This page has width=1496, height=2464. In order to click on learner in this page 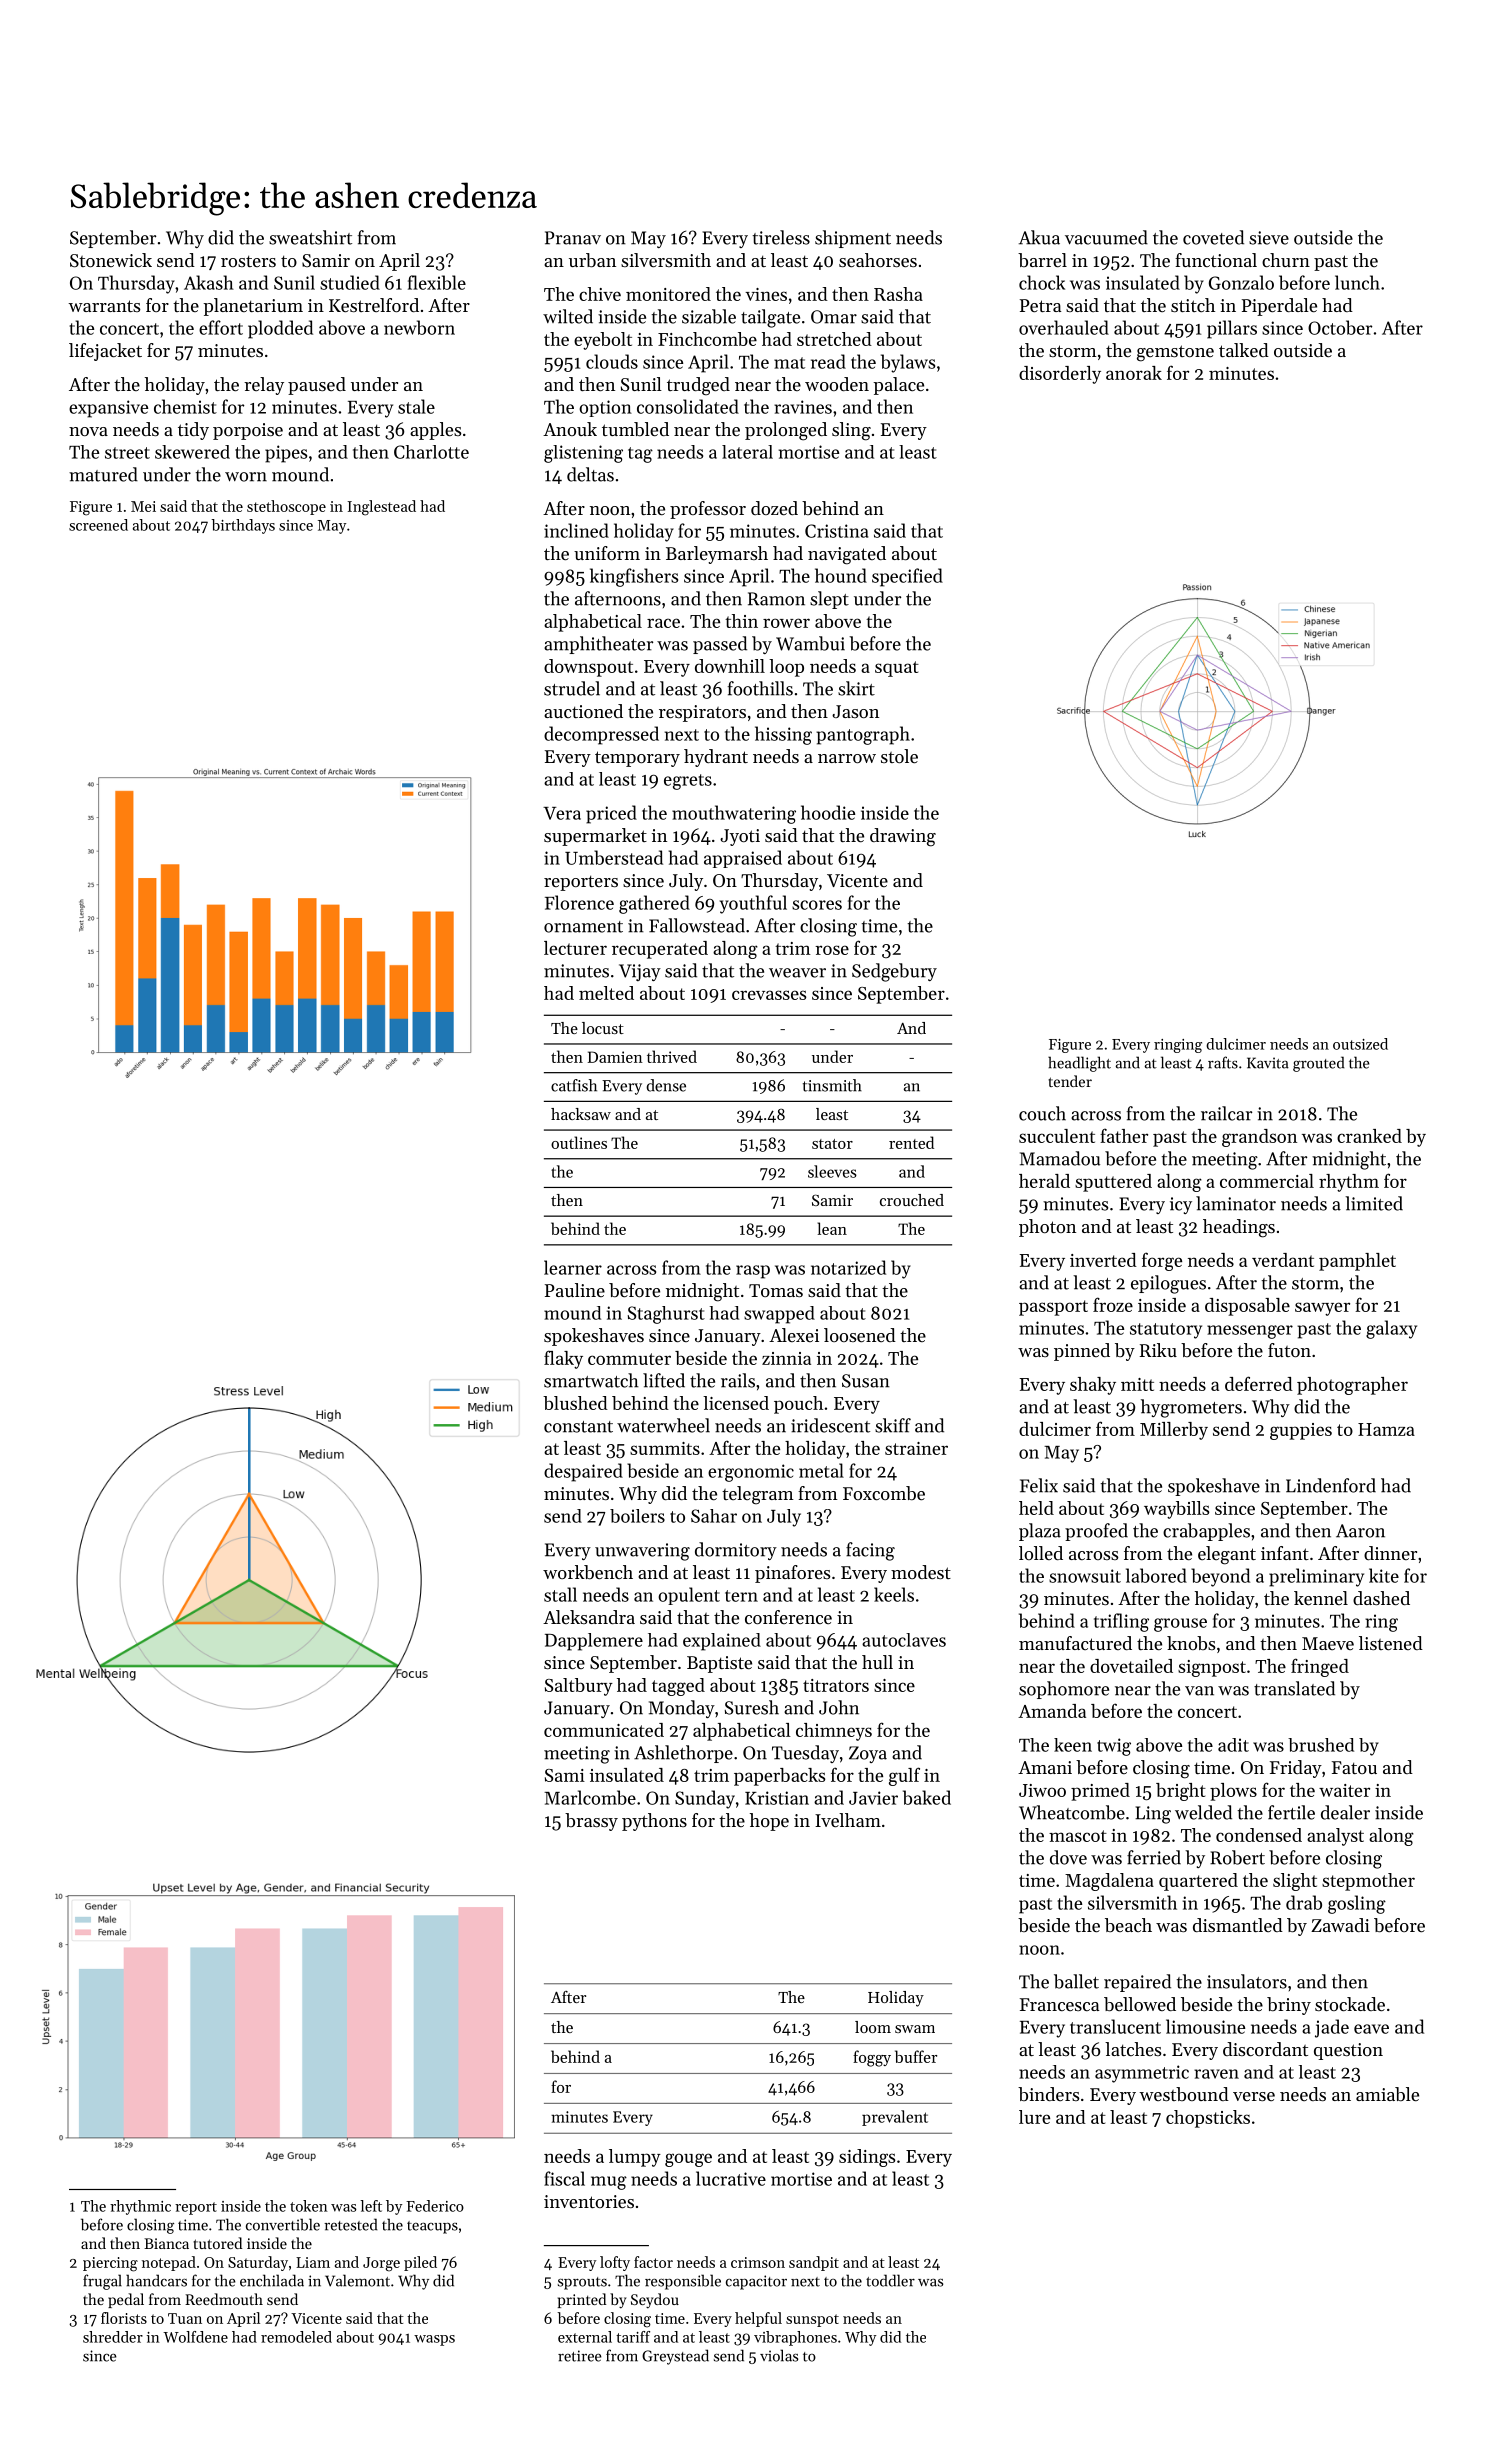, I will do `click(573, 1267)`.
